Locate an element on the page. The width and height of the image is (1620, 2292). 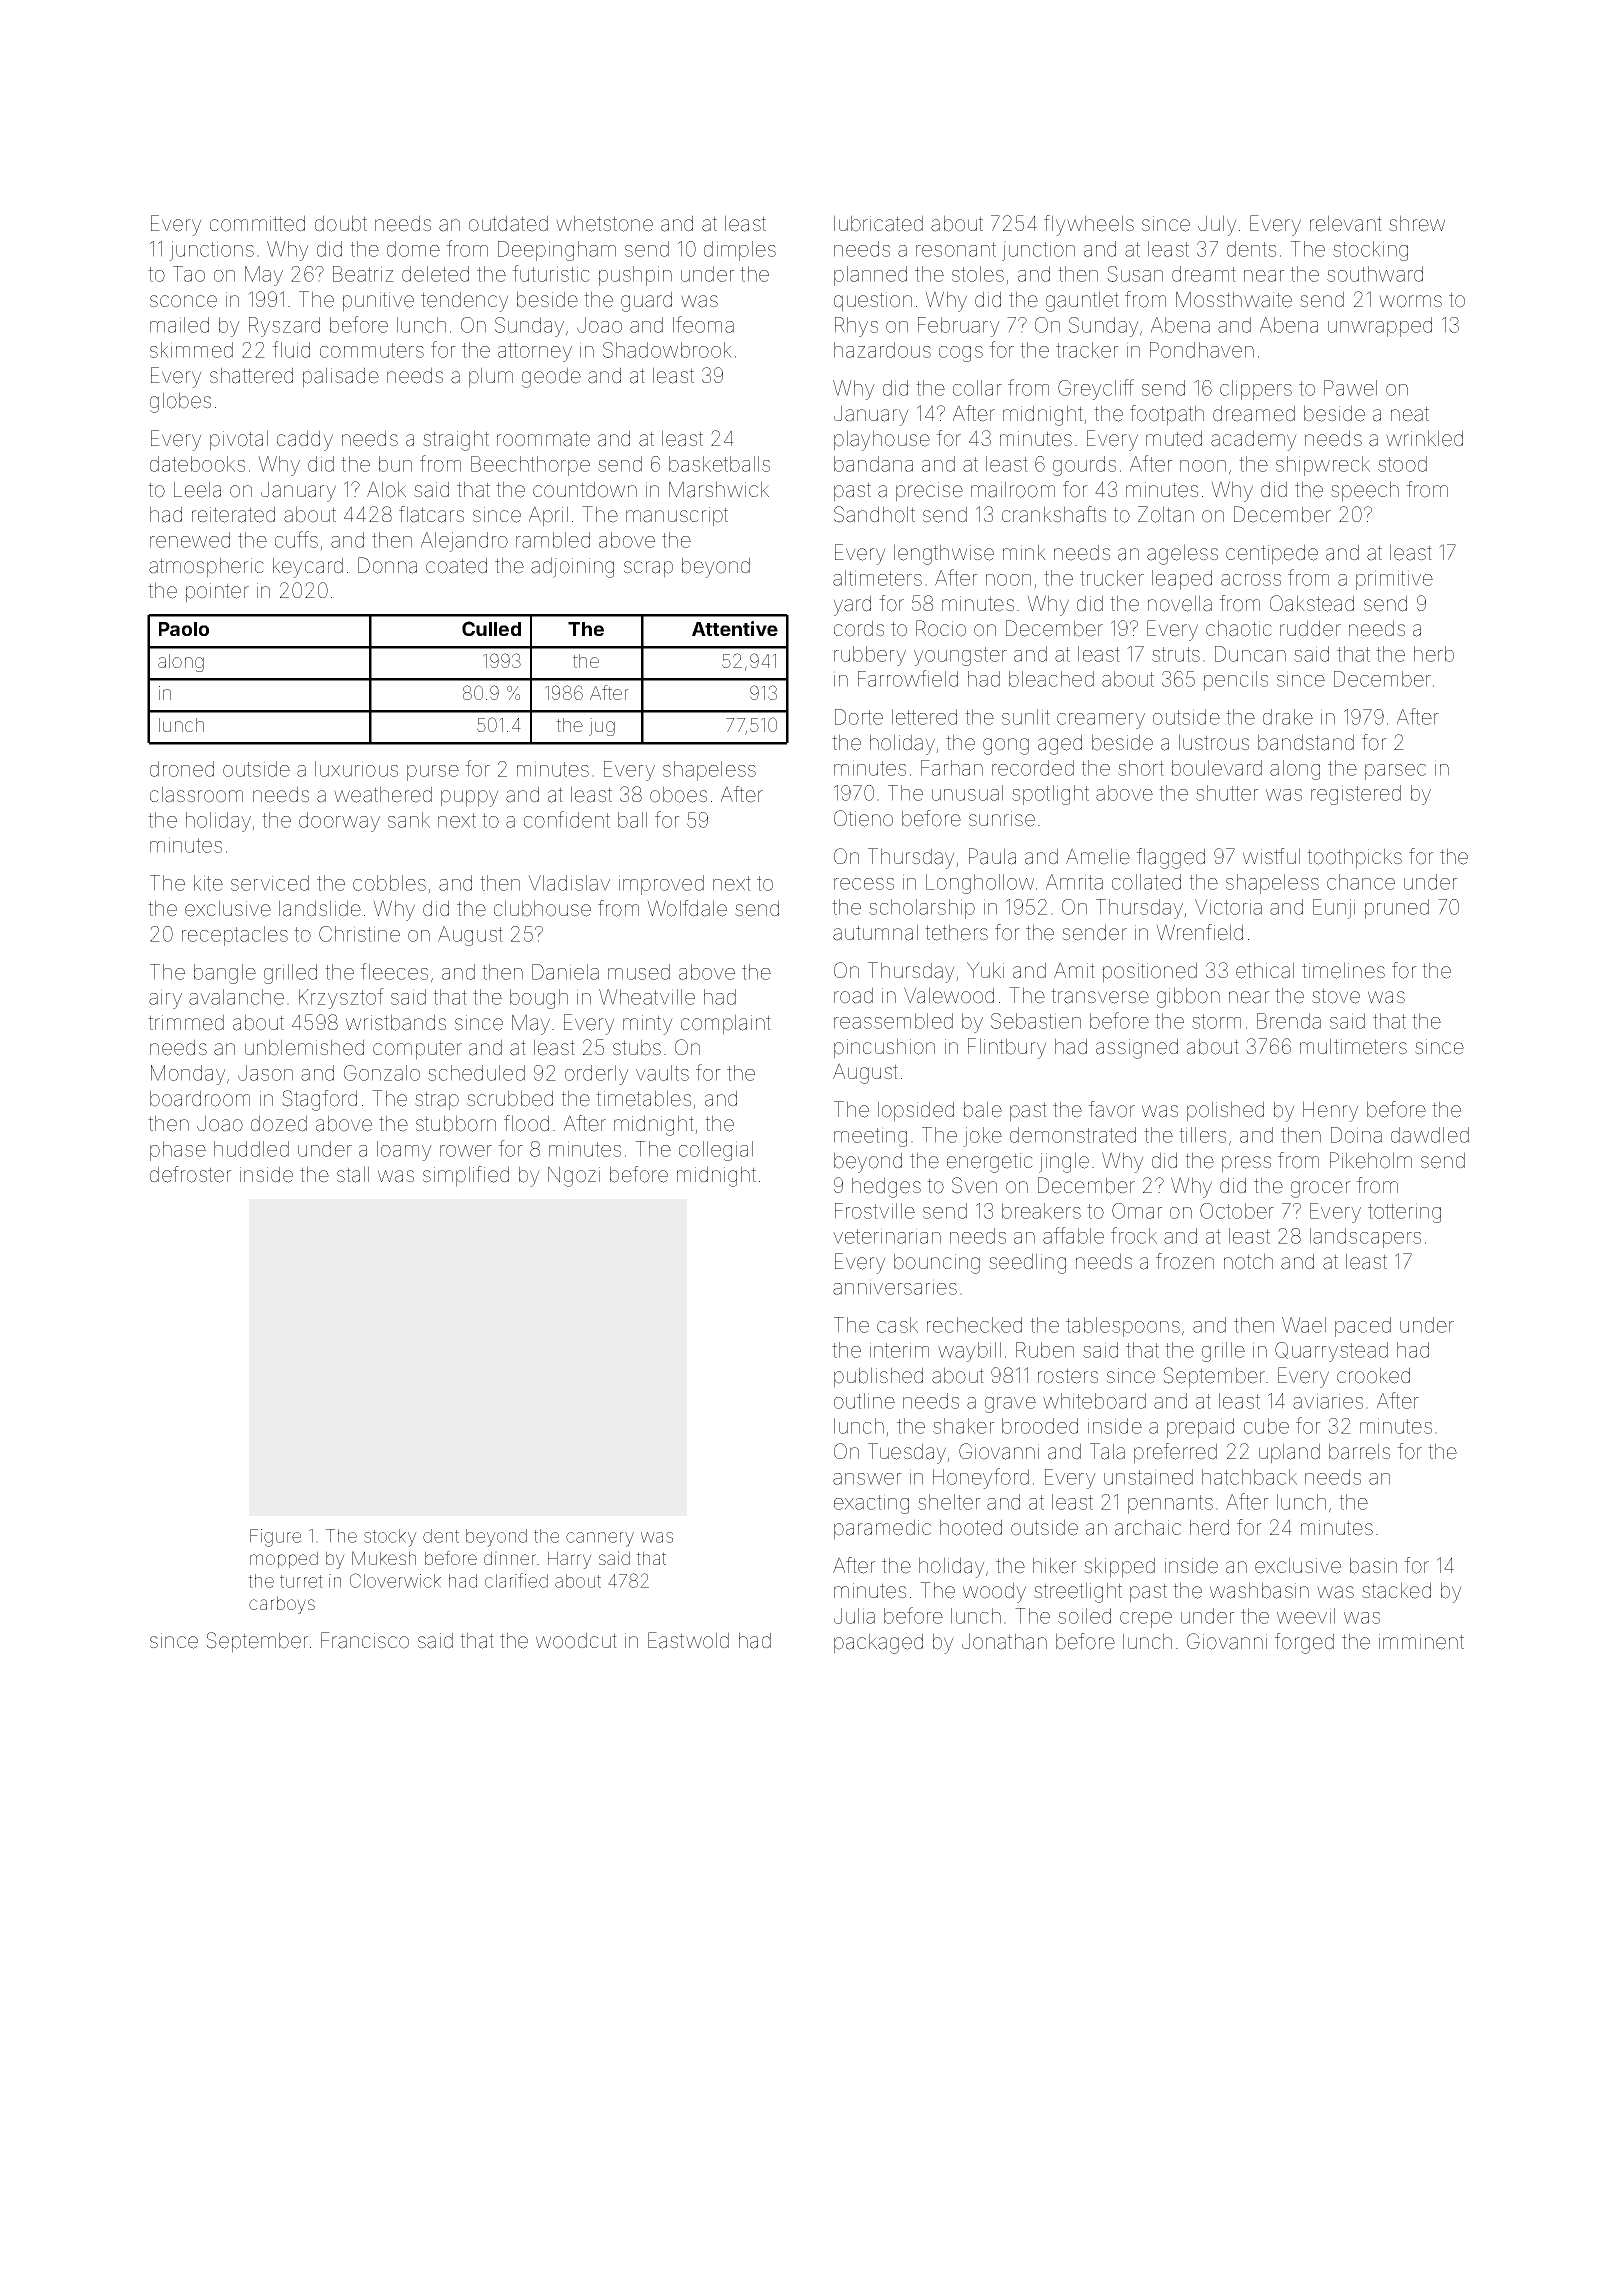
stall is located at coordinates (353, 1174).
